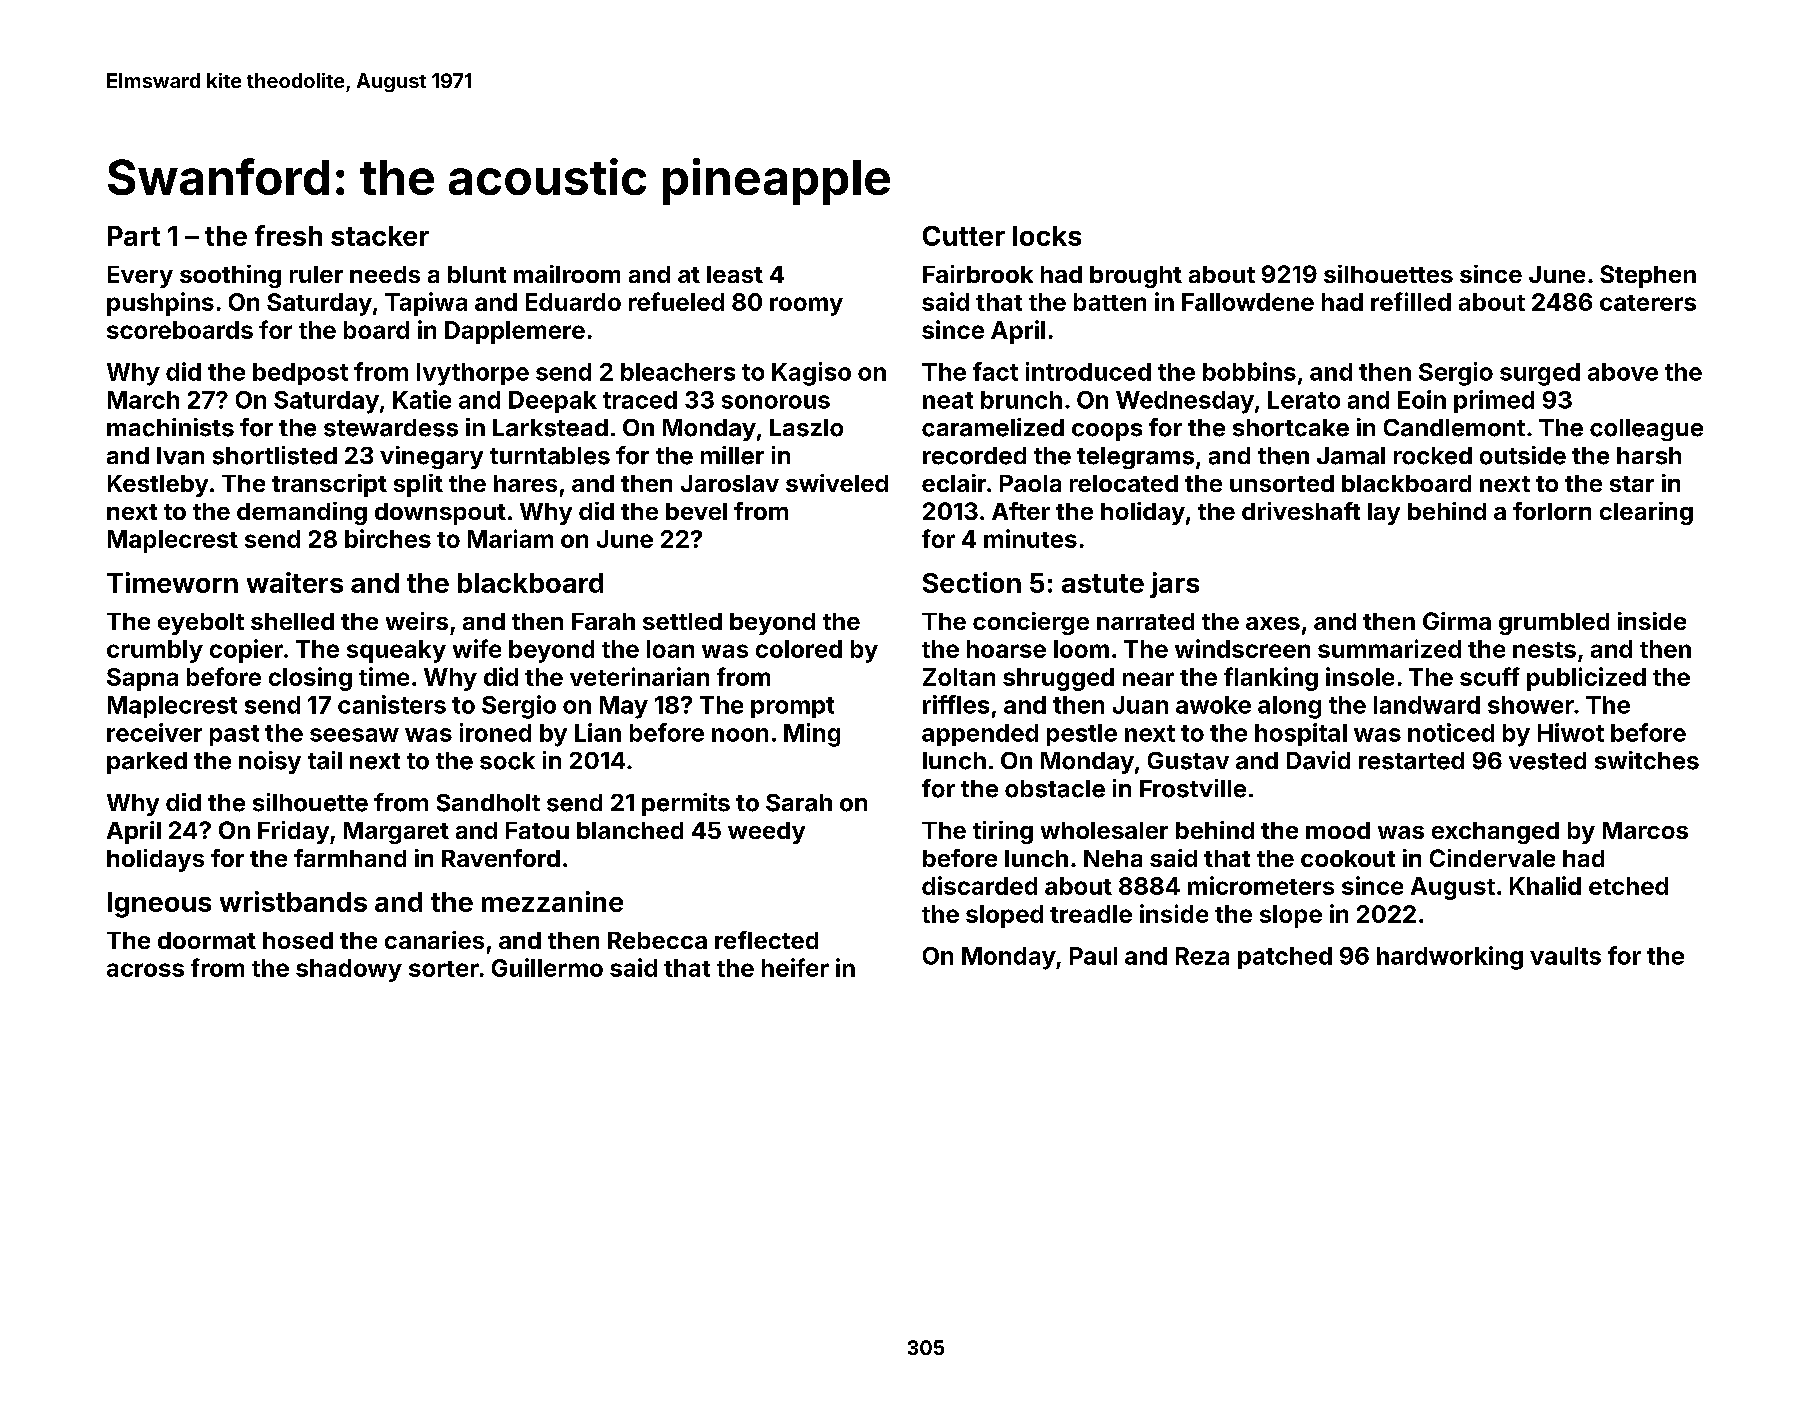 Image resolution: width=1813 pixels, height=1401 pixels. Describe the element at coordinates (1104, 830) in the screenshot. I see `wholesaler` at that location.
